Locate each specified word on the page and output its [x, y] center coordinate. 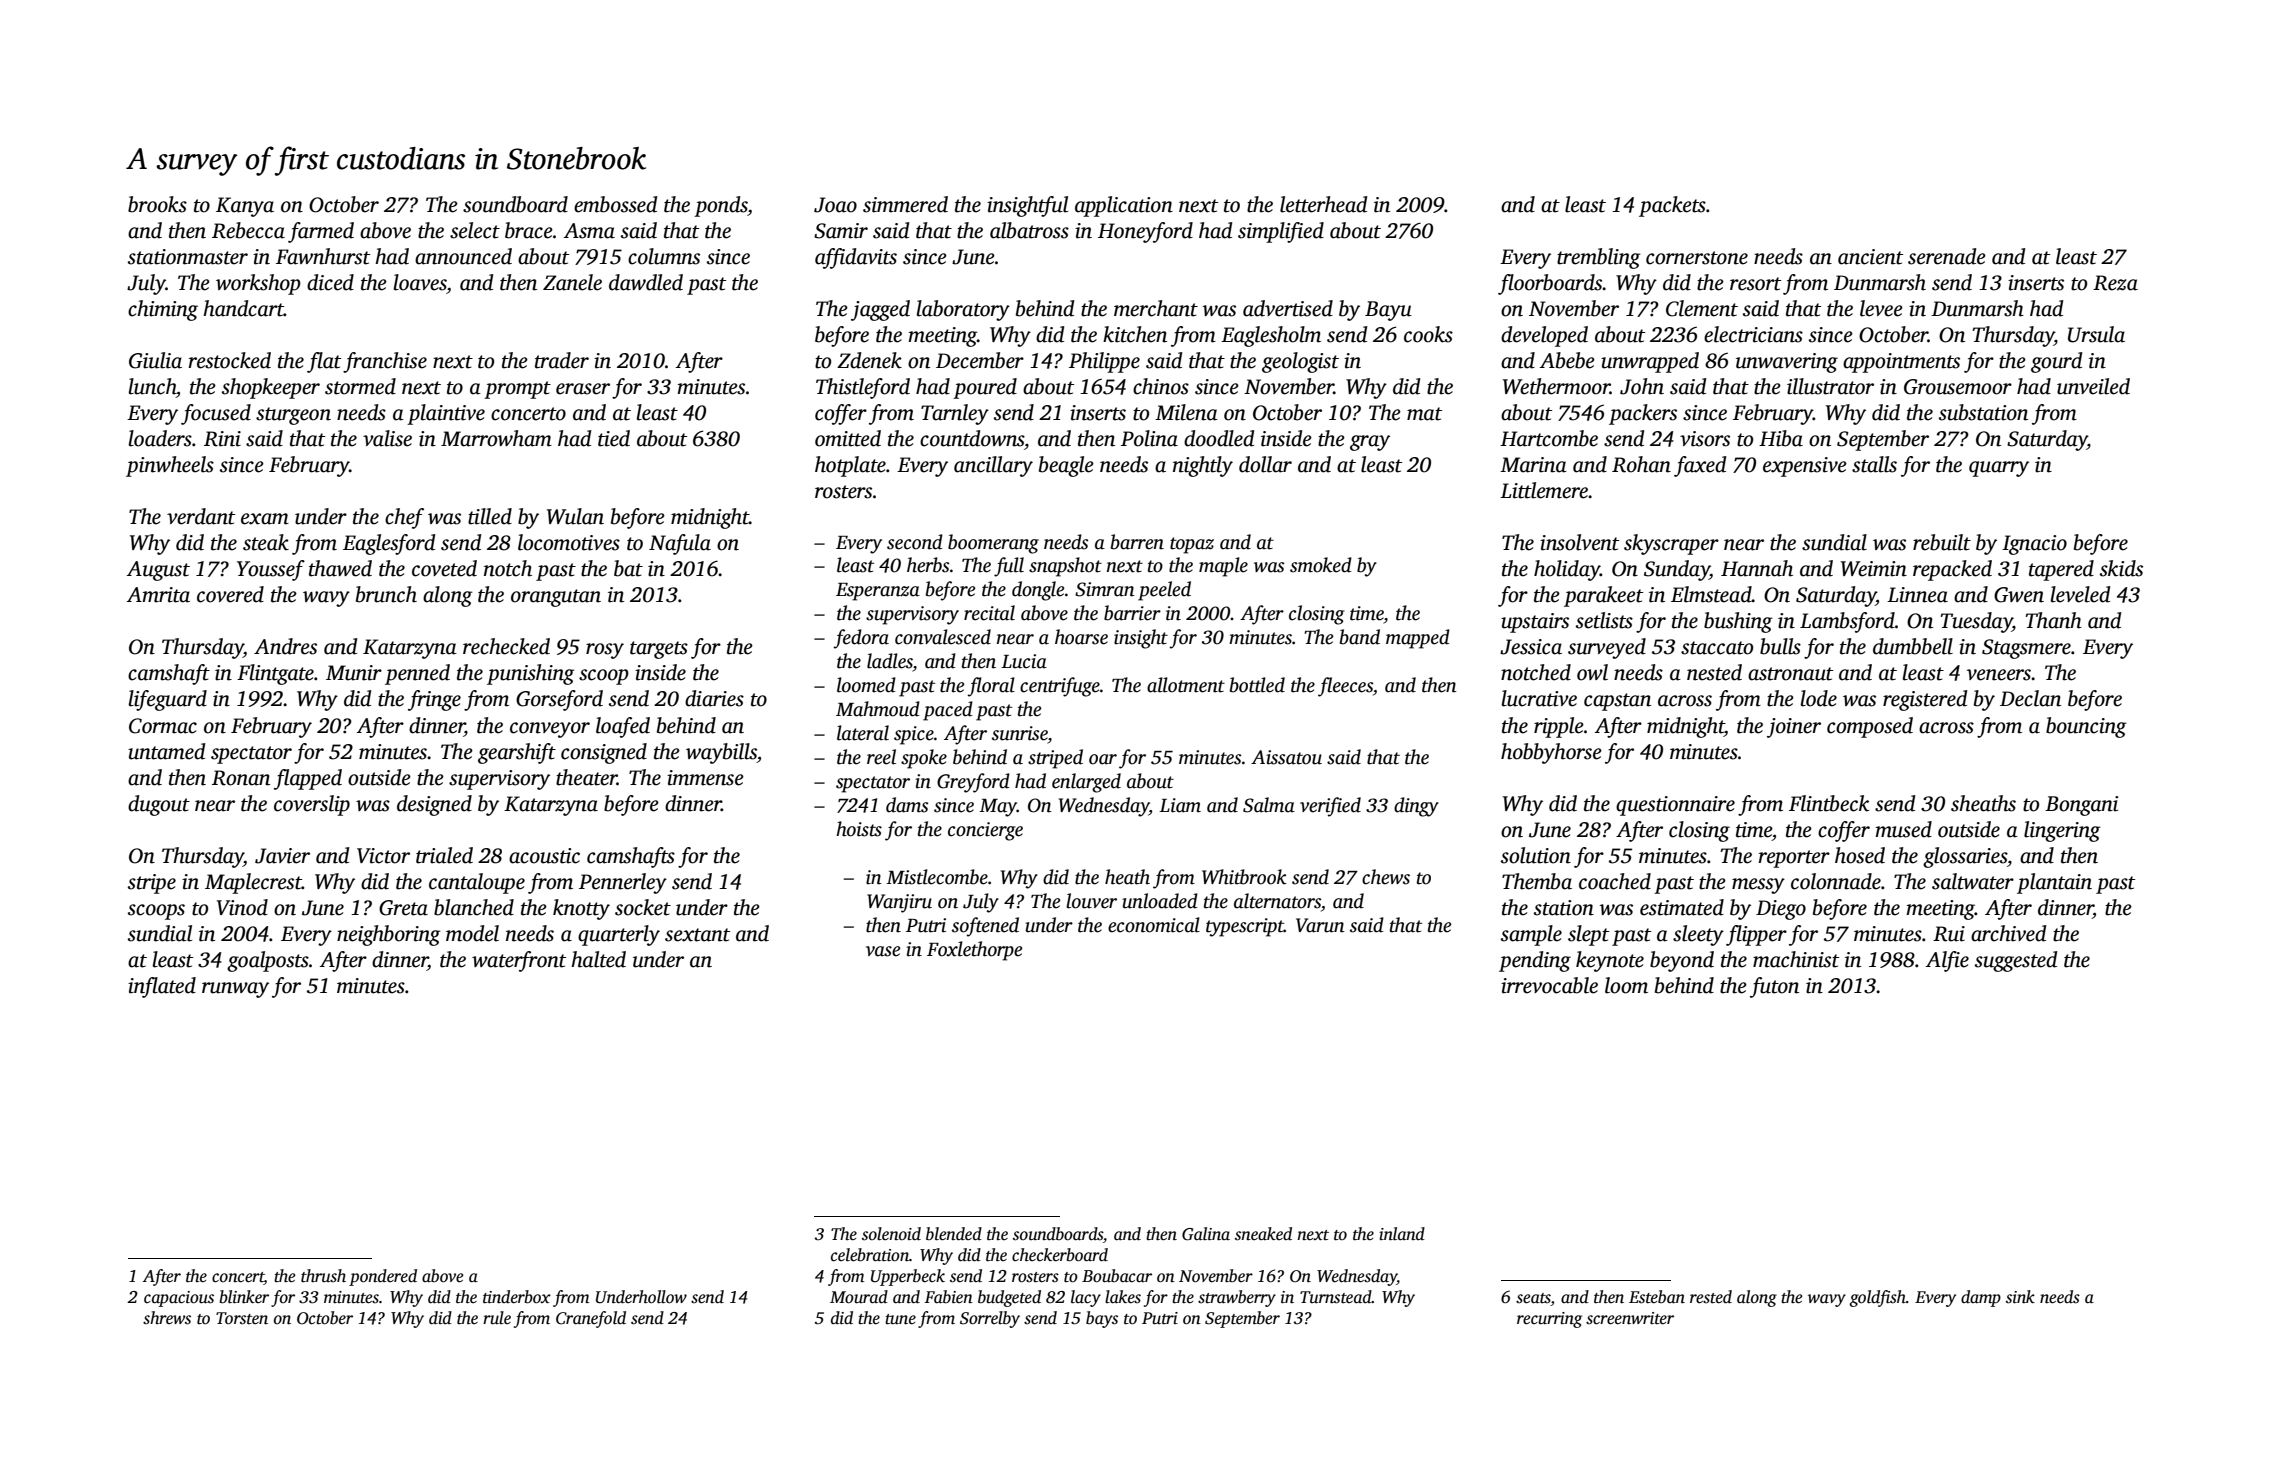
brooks [157, 204]
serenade [1947, 256]
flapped [308, 779]
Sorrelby [990, 1319]
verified [1330, 807]
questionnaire [1675, 806]
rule [497, 1318]
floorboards [1550, 284]
